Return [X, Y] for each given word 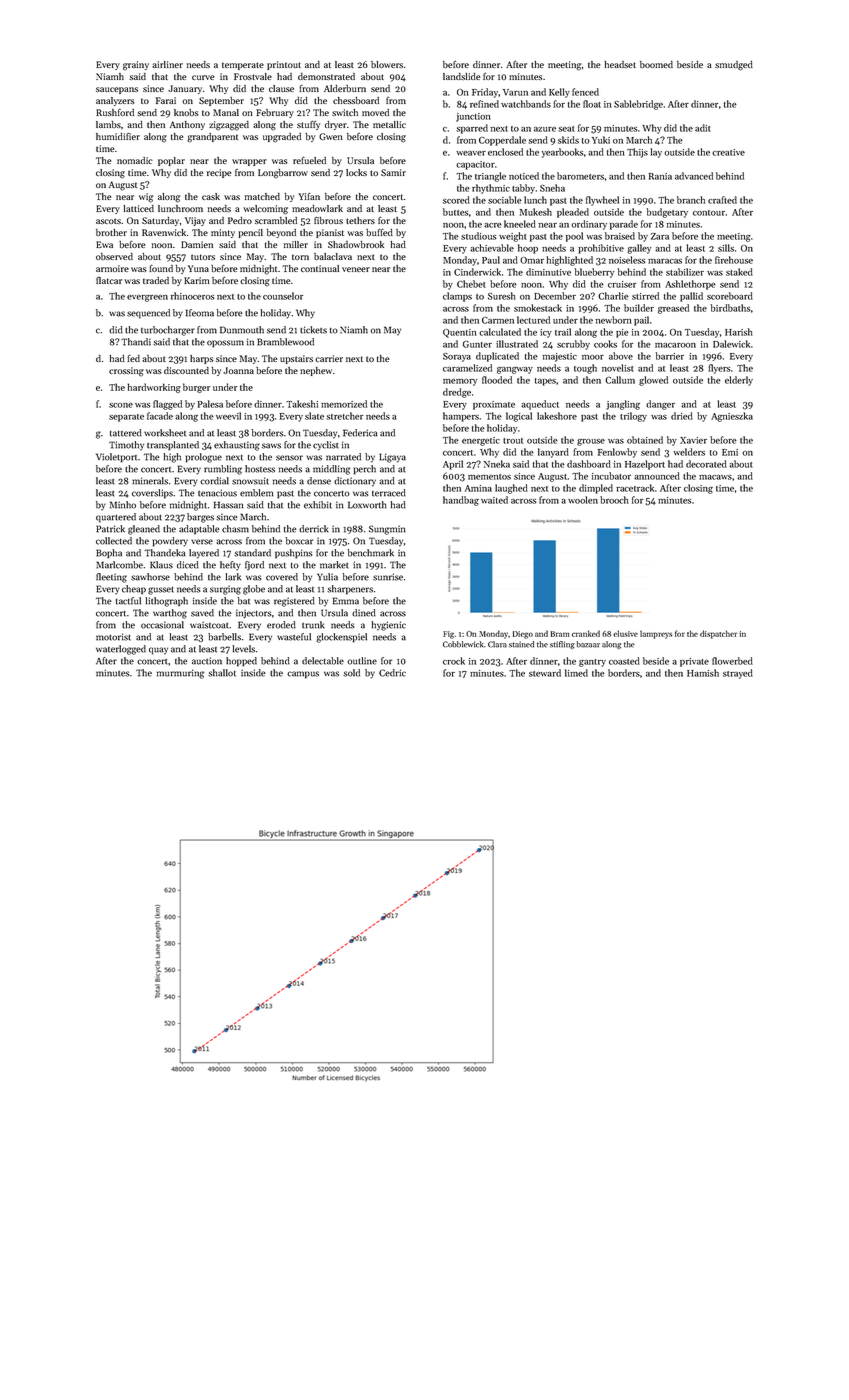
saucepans [117, 90]
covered [282, 577]
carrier [329, 358]
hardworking [154, 388]
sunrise [388, 577]
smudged [734, 66]
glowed [653, 381]
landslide [461, 76]
